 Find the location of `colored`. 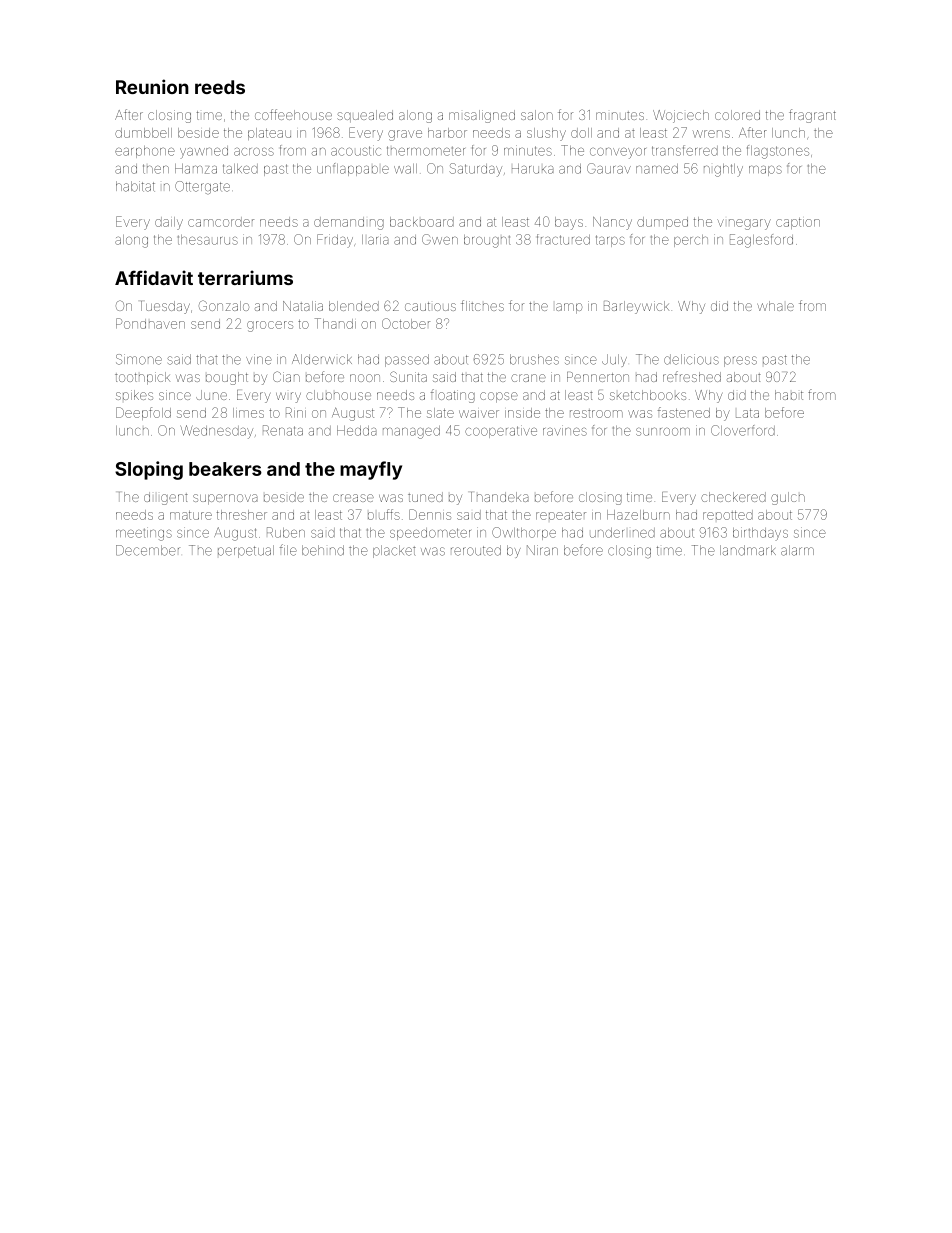

colored is located at coordinates (737, 115).
